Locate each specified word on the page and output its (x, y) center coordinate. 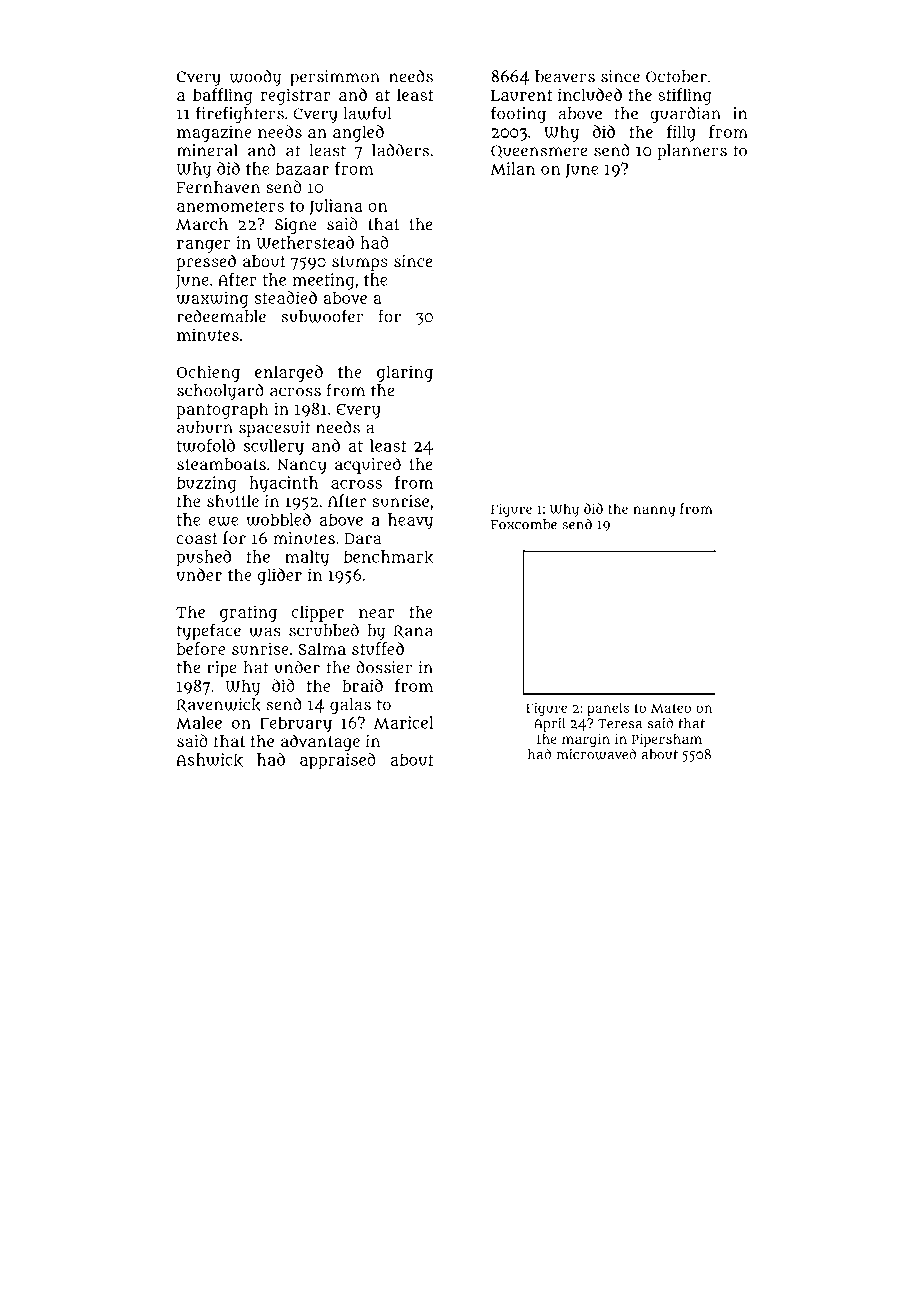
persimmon (335, 78)
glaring (405, 373)
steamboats (221, 464)
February (296, 725)
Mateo (671, 708)
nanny (654, 511)
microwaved (596, 754)
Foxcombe (524, 524)
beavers (565, 76)
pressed (206, 262)
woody (255, 77)
